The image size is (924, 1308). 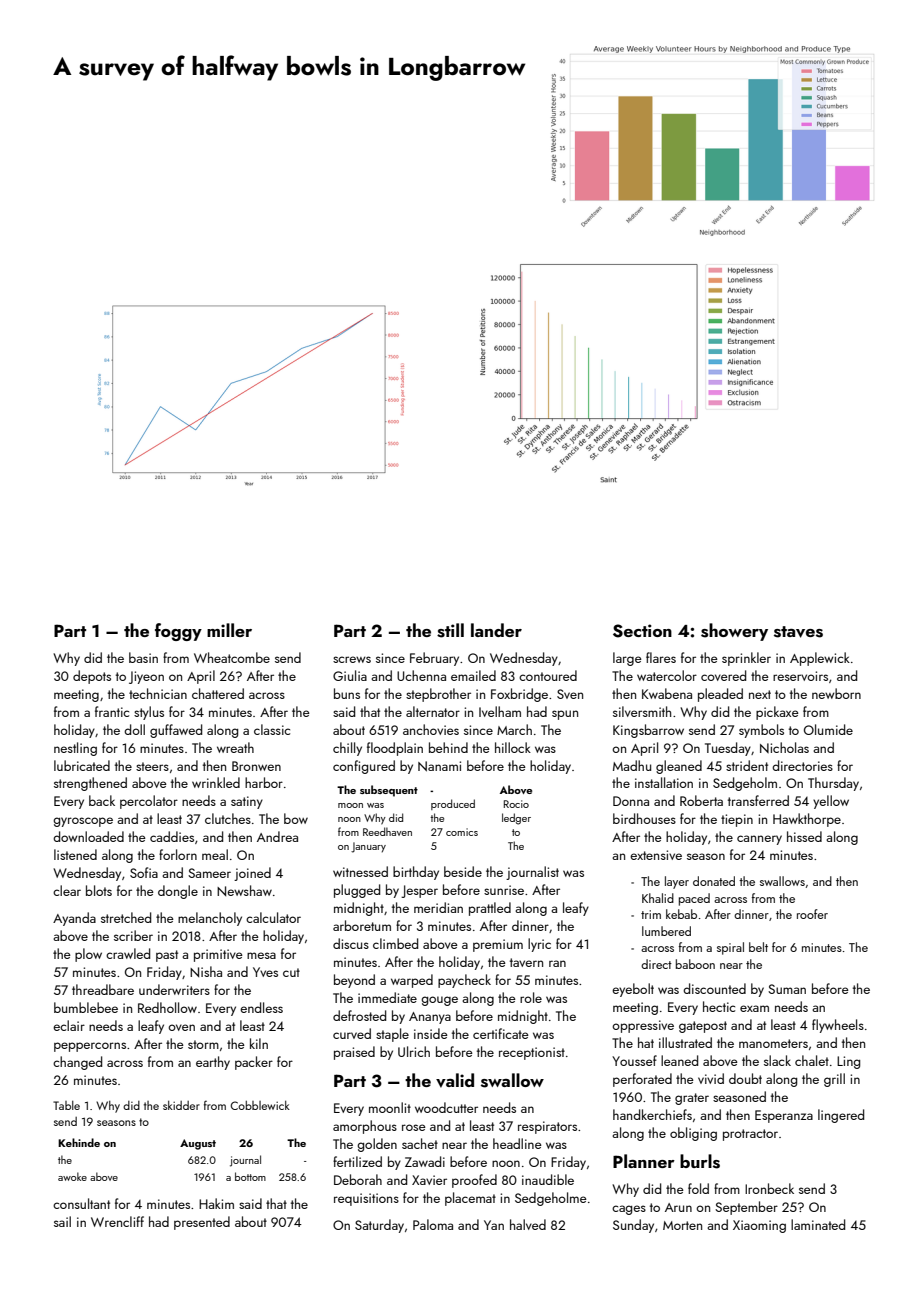 What do you see at coordinates (178, 632) in the document?
I see `foggy` at bounding box center [178, 632].
